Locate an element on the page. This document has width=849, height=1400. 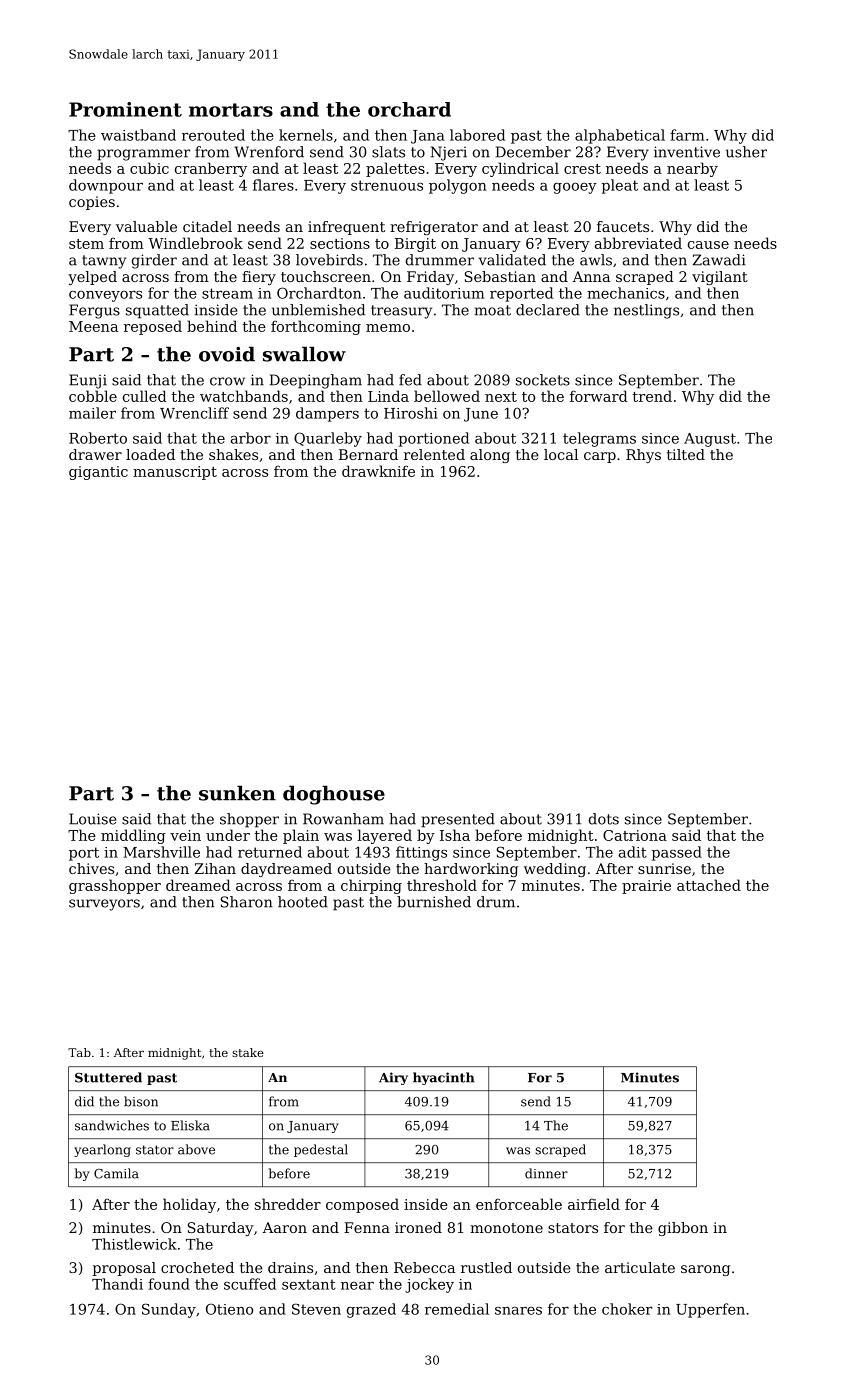
manuscript is located at coordinates (175, 473).
